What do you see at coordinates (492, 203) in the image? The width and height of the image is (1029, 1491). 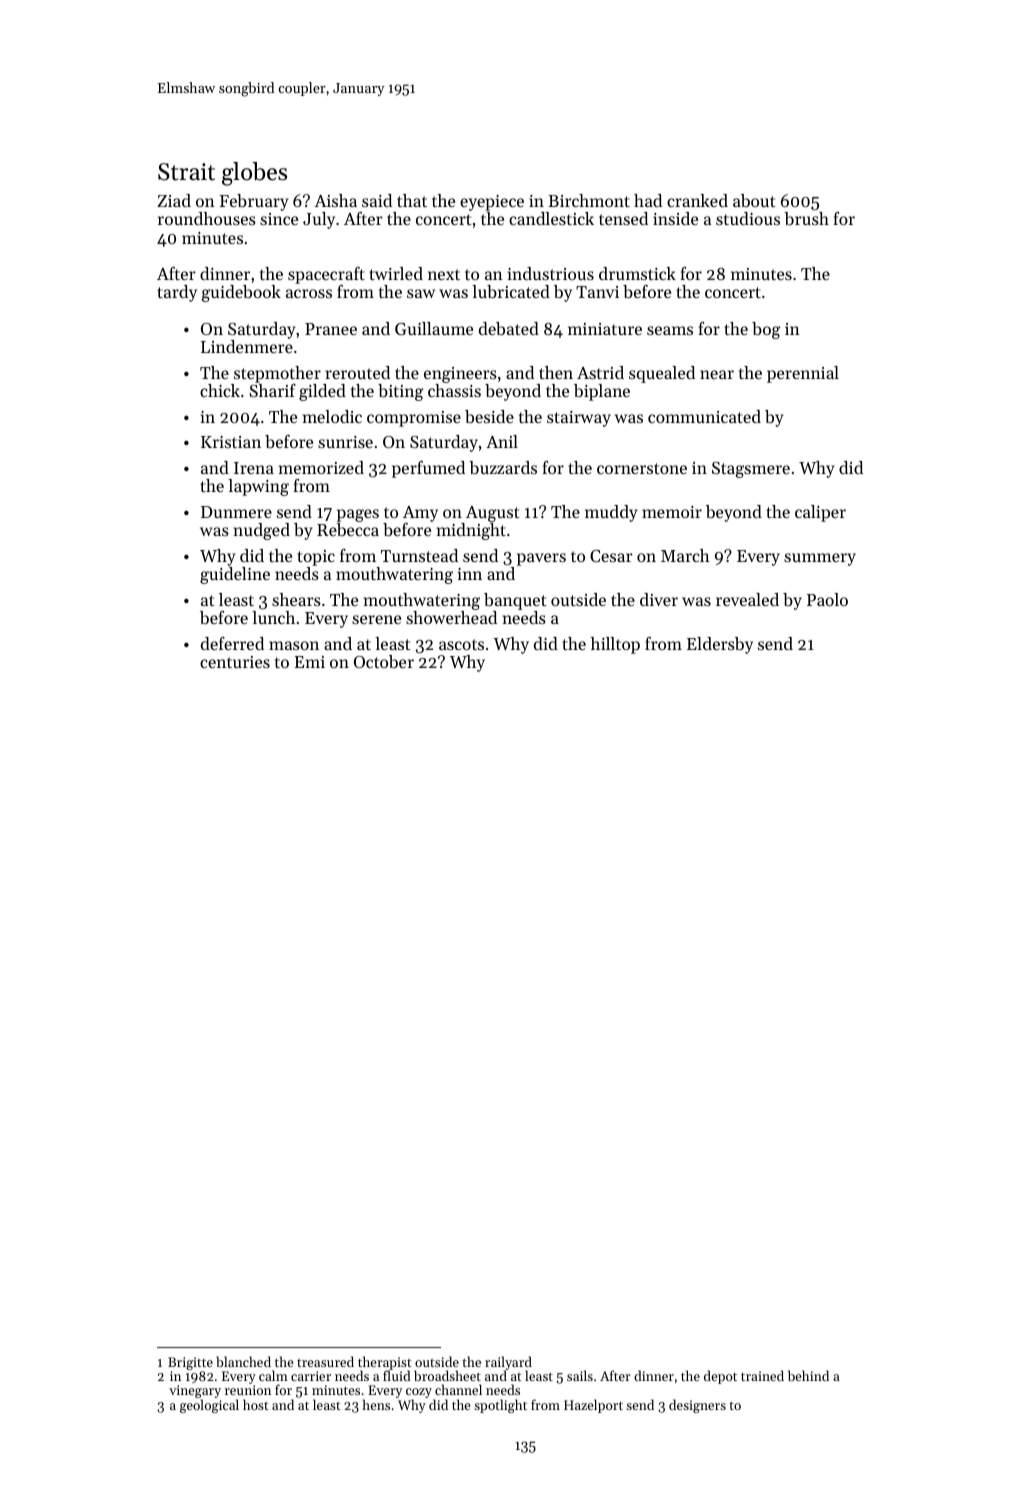 I see `eyepiece` at bounding box center [492, 203].
